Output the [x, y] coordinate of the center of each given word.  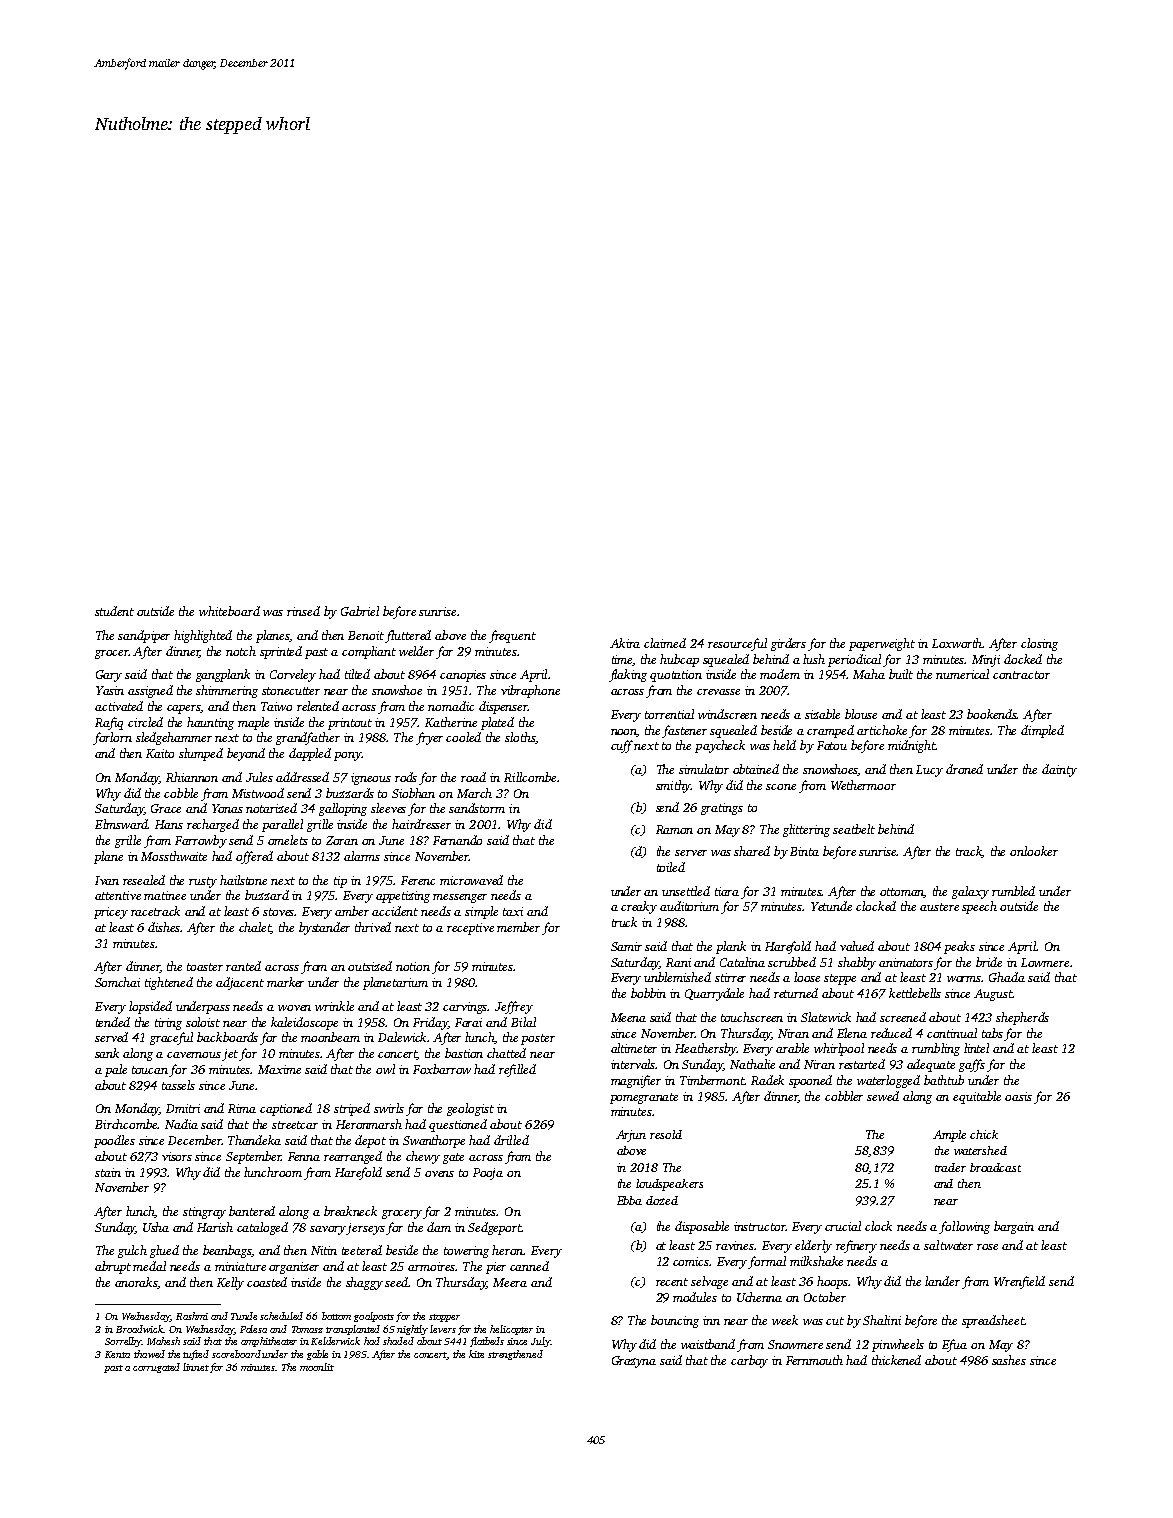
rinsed [303, 611]
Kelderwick [335, 1341]
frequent [512, 636]
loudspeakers [669, 1185]
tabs [992, 1033]
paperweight [882, 644]
